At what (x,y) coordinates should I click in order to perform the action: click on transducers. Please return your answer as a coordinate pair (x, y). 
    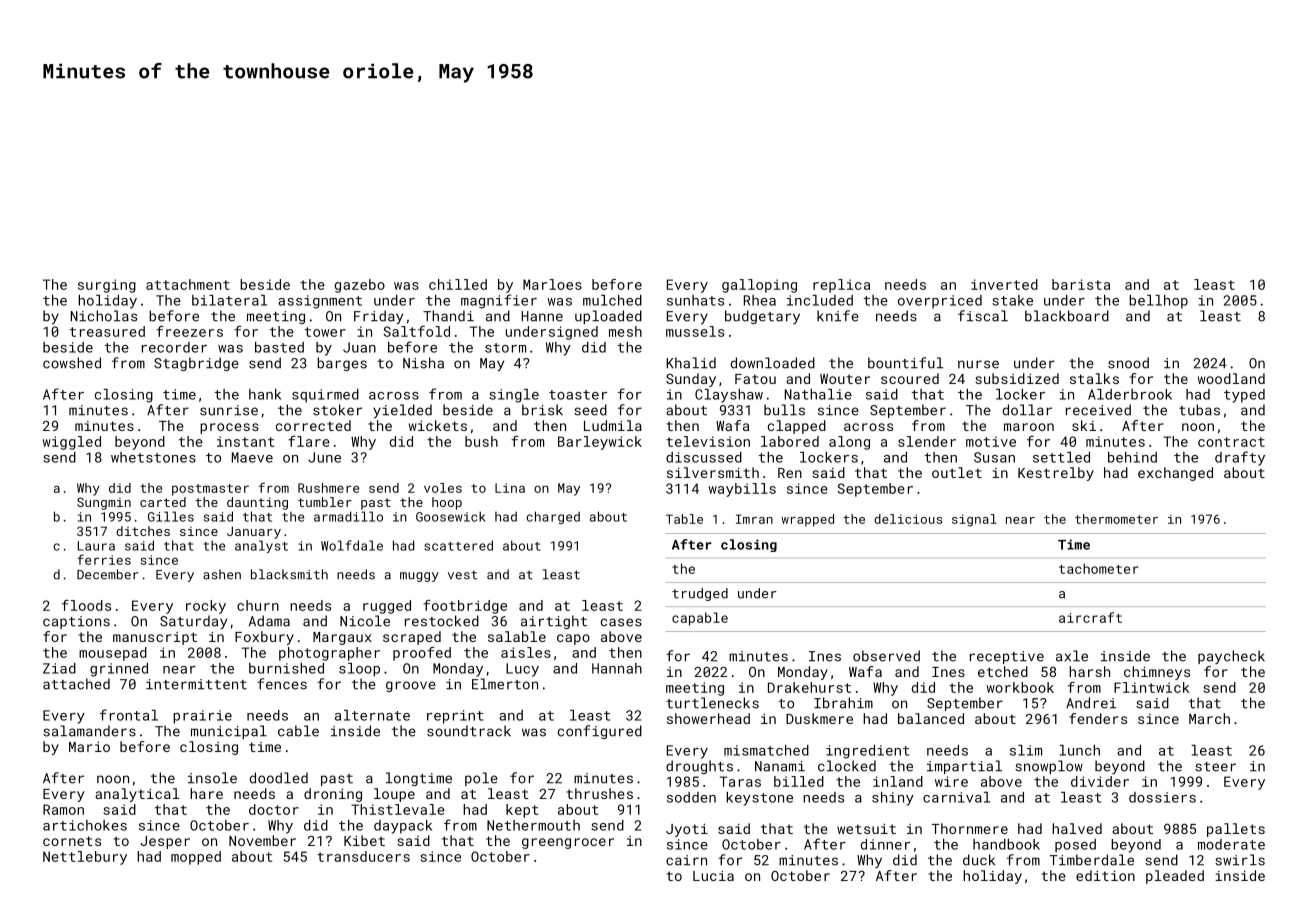
    Looking at the image, I should click on (363, 856).
